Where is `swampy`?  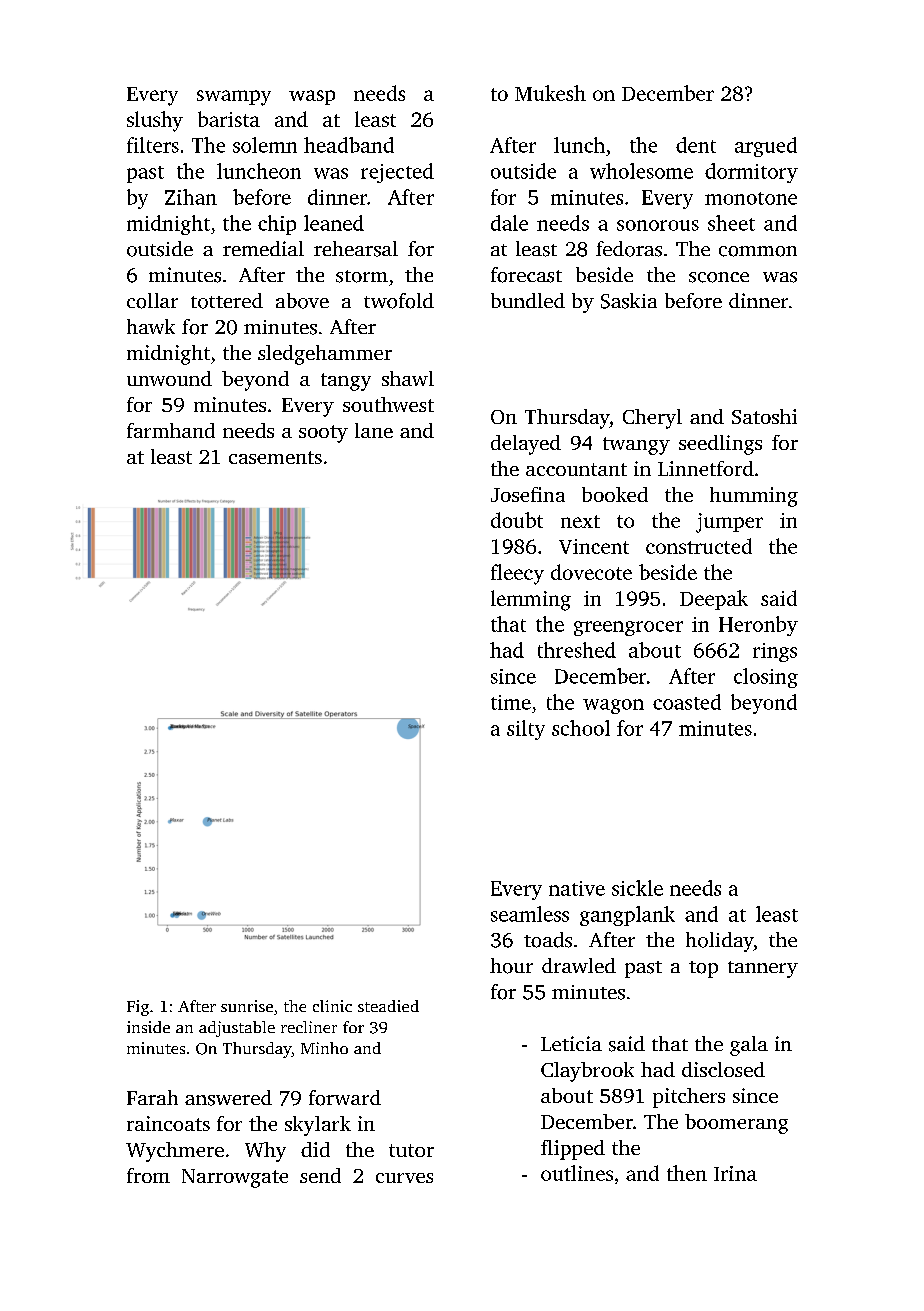 swampy is located at coordinates (234, 98).
